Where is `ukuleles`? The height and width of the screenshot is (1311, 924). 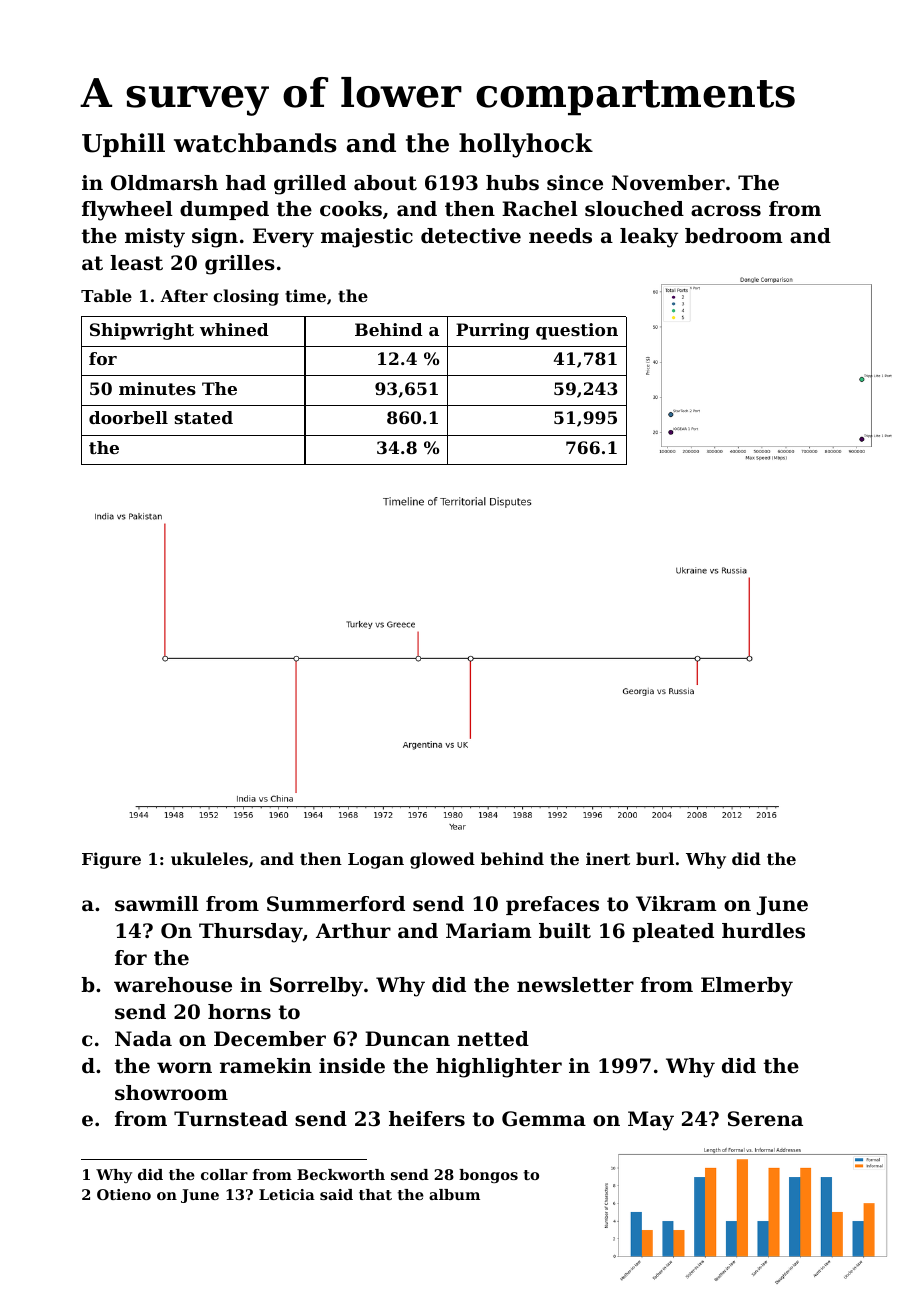
ukuleles is located at coordinates (209, 858).
